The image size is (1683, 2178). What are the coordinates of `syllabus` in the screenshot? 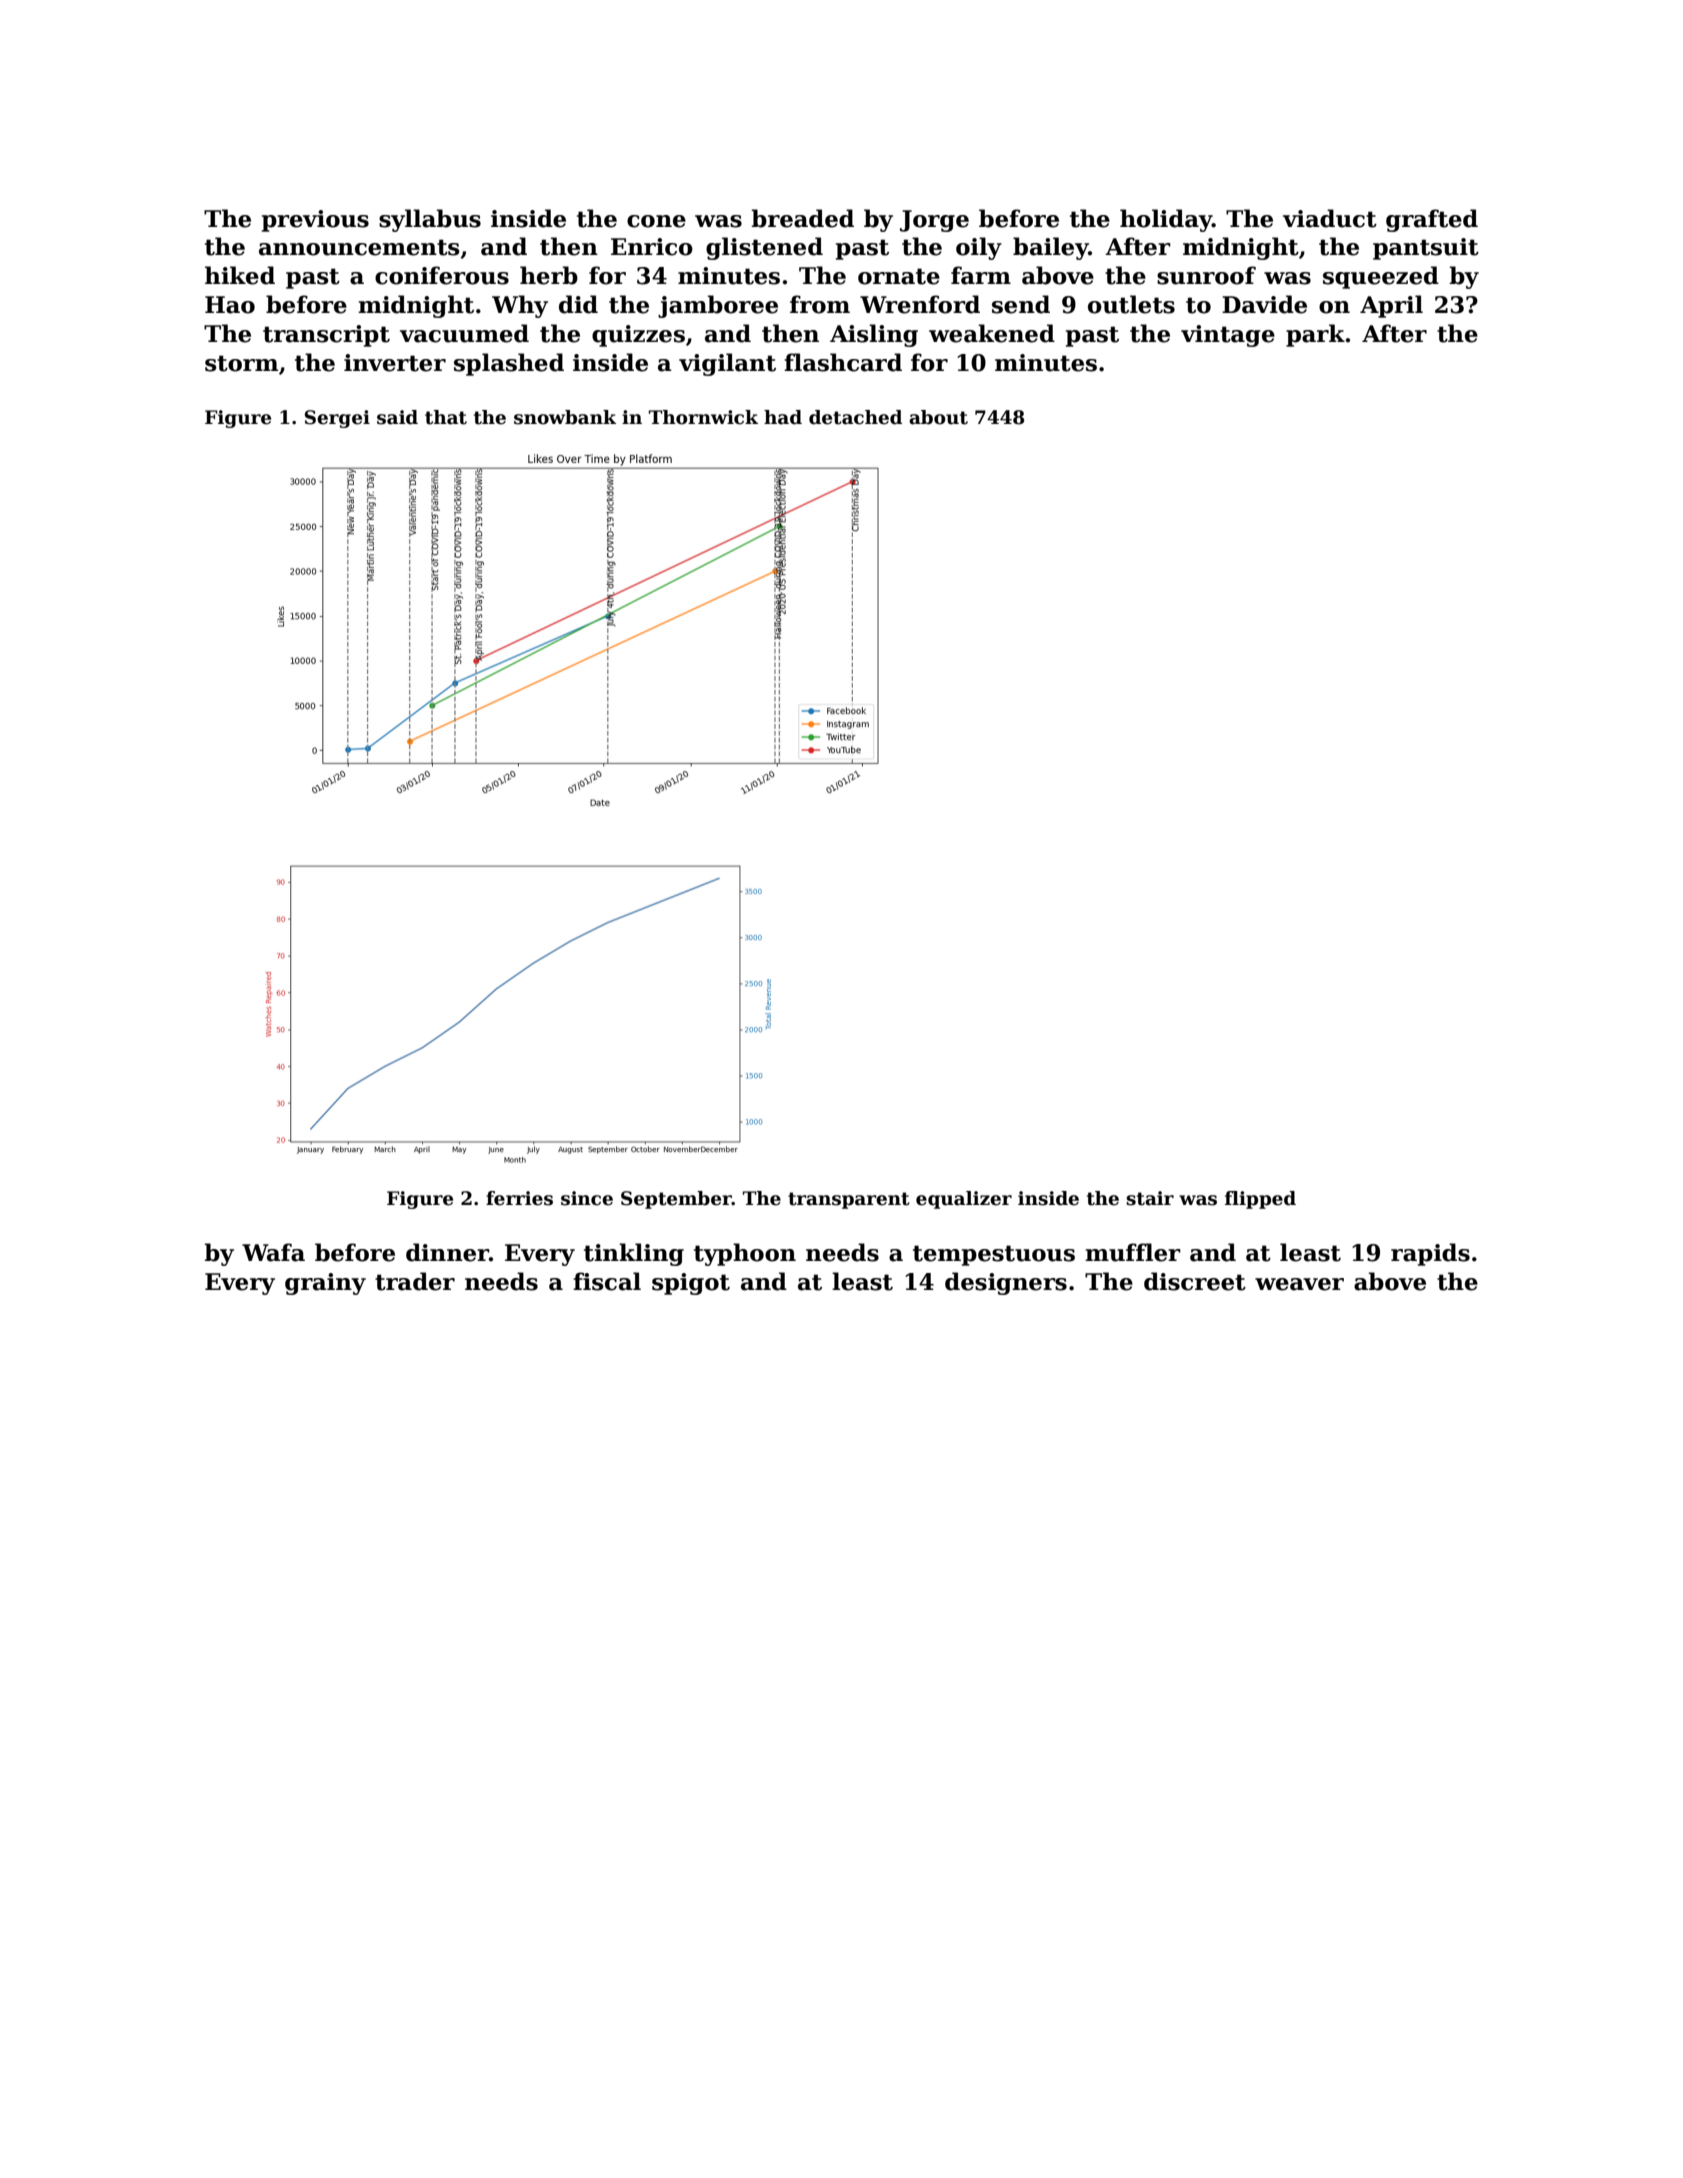 It's located at (430, 220).
